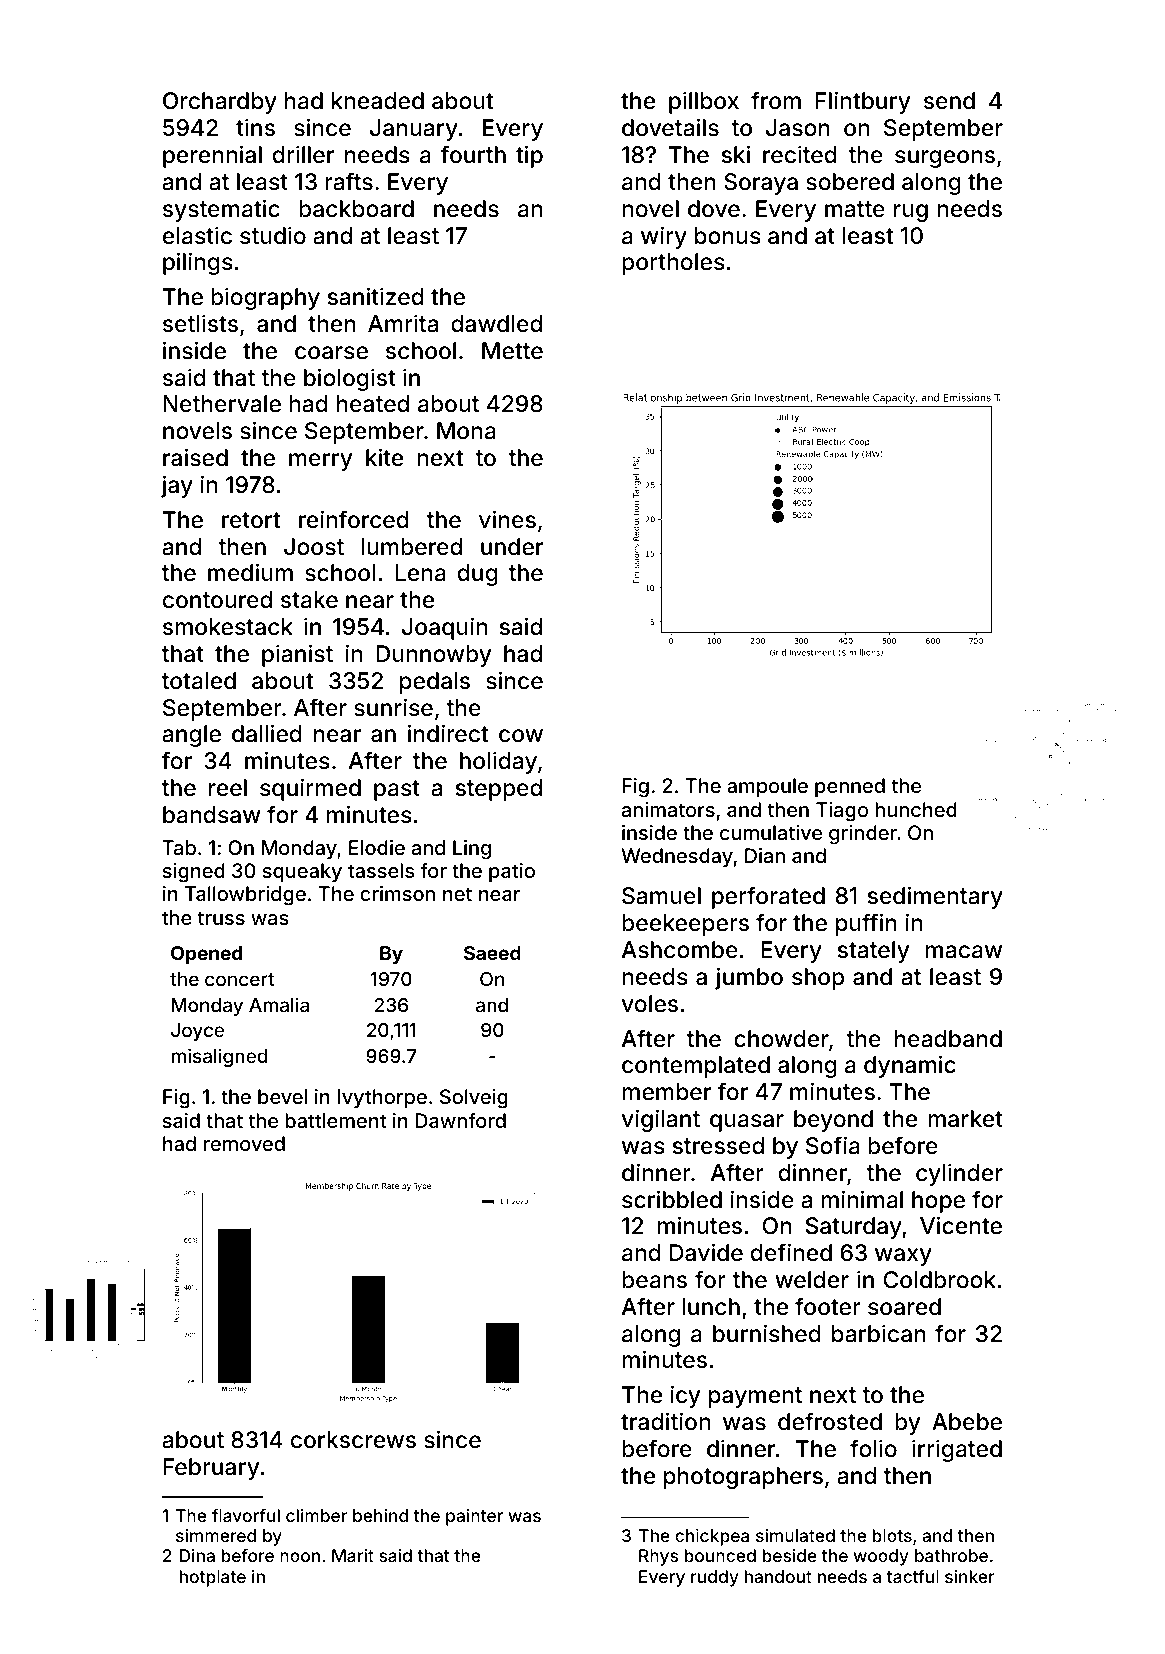  Describe the element at coordinates (300, 1557) in the document. I see `noon` at that location.
